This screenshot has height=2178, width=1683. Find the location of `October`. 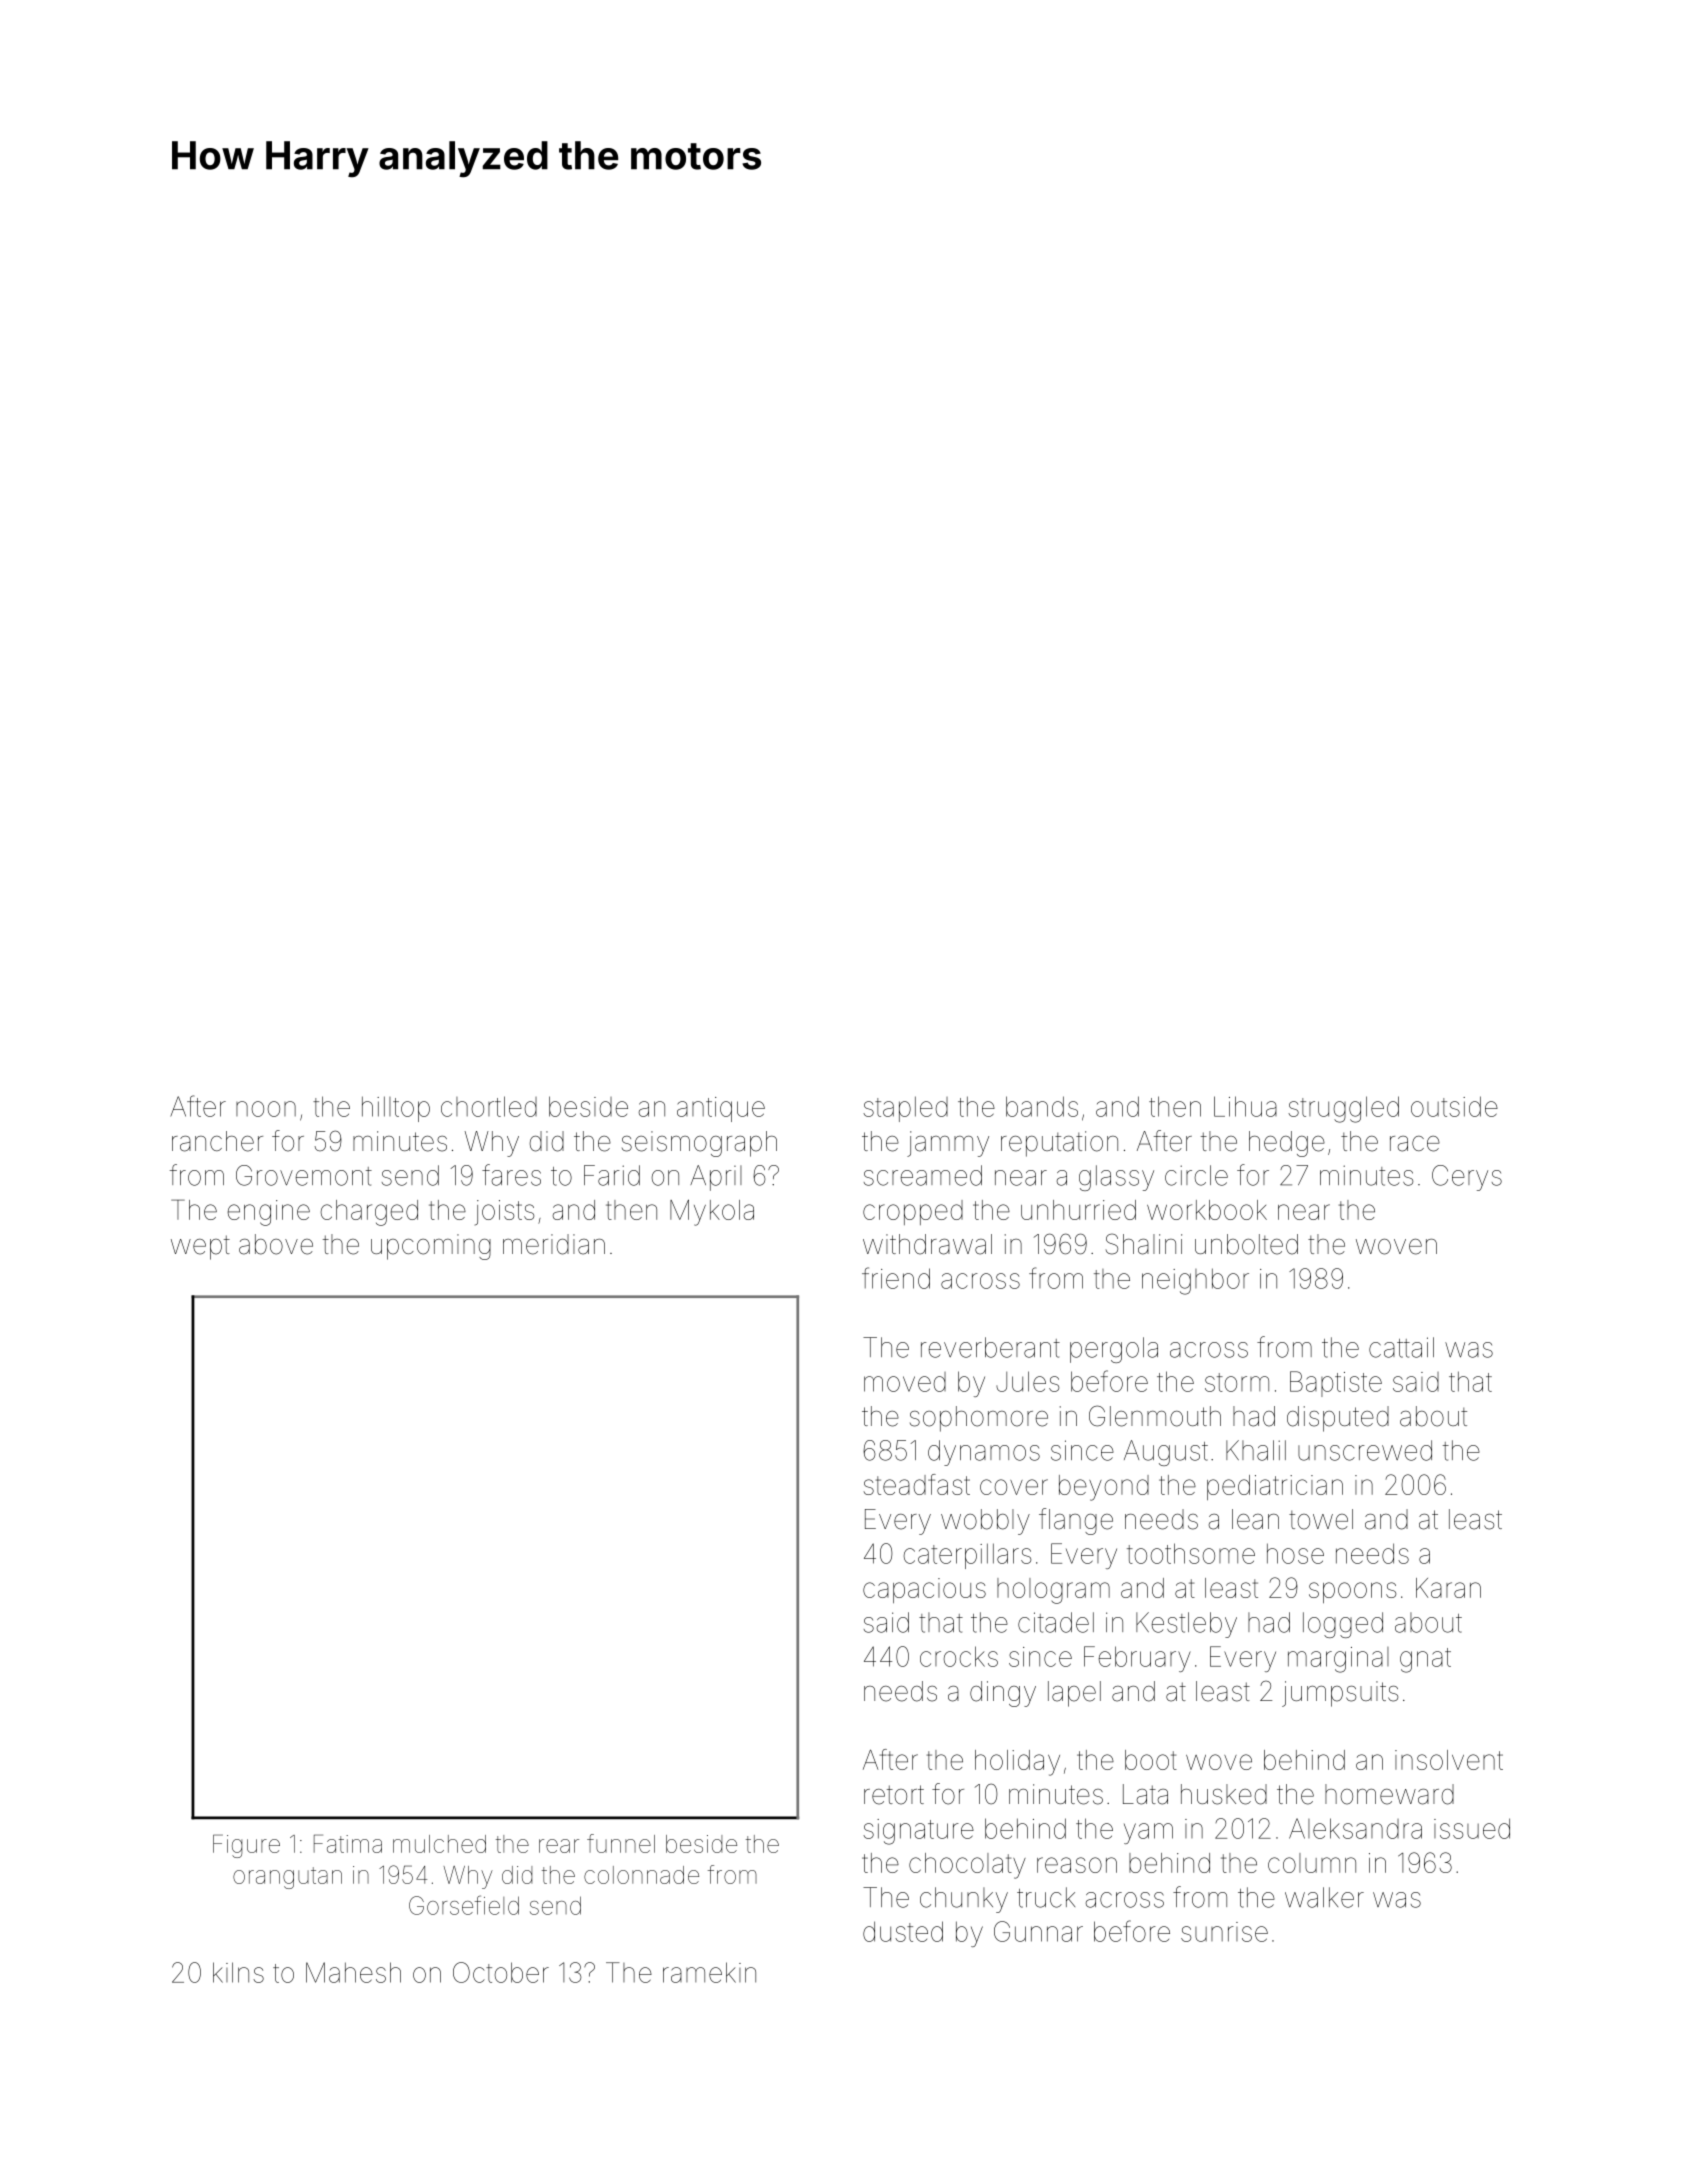

October is located at coordinates (501, 1972).
